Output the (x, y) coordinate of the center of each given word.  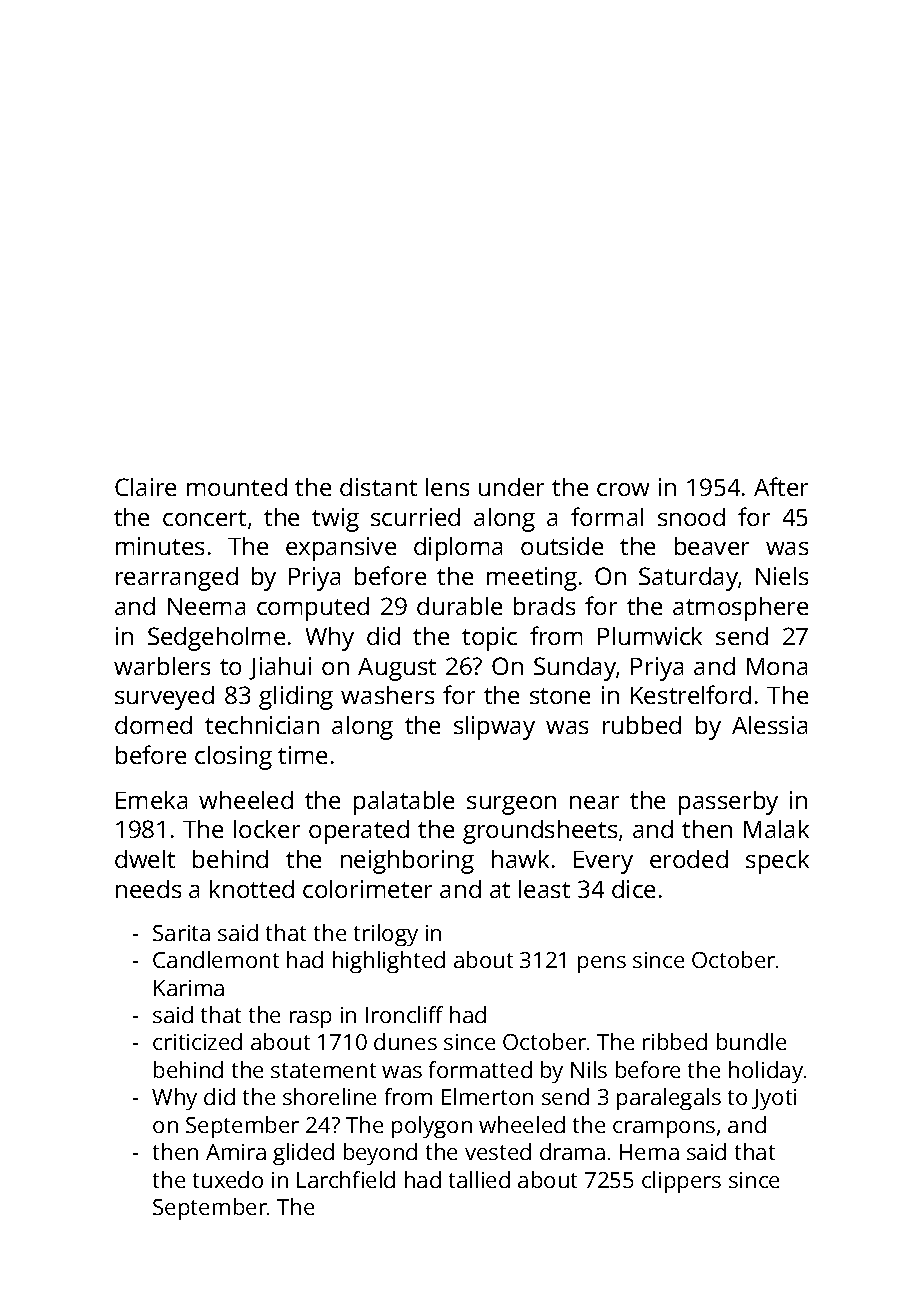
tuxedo (228, 1179)
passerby (728, 803)
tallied (479, 1179)
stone (560, 696)
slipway (494, 728)
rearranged (177, 579)
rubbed (642, 725)
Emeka (151, 800)
